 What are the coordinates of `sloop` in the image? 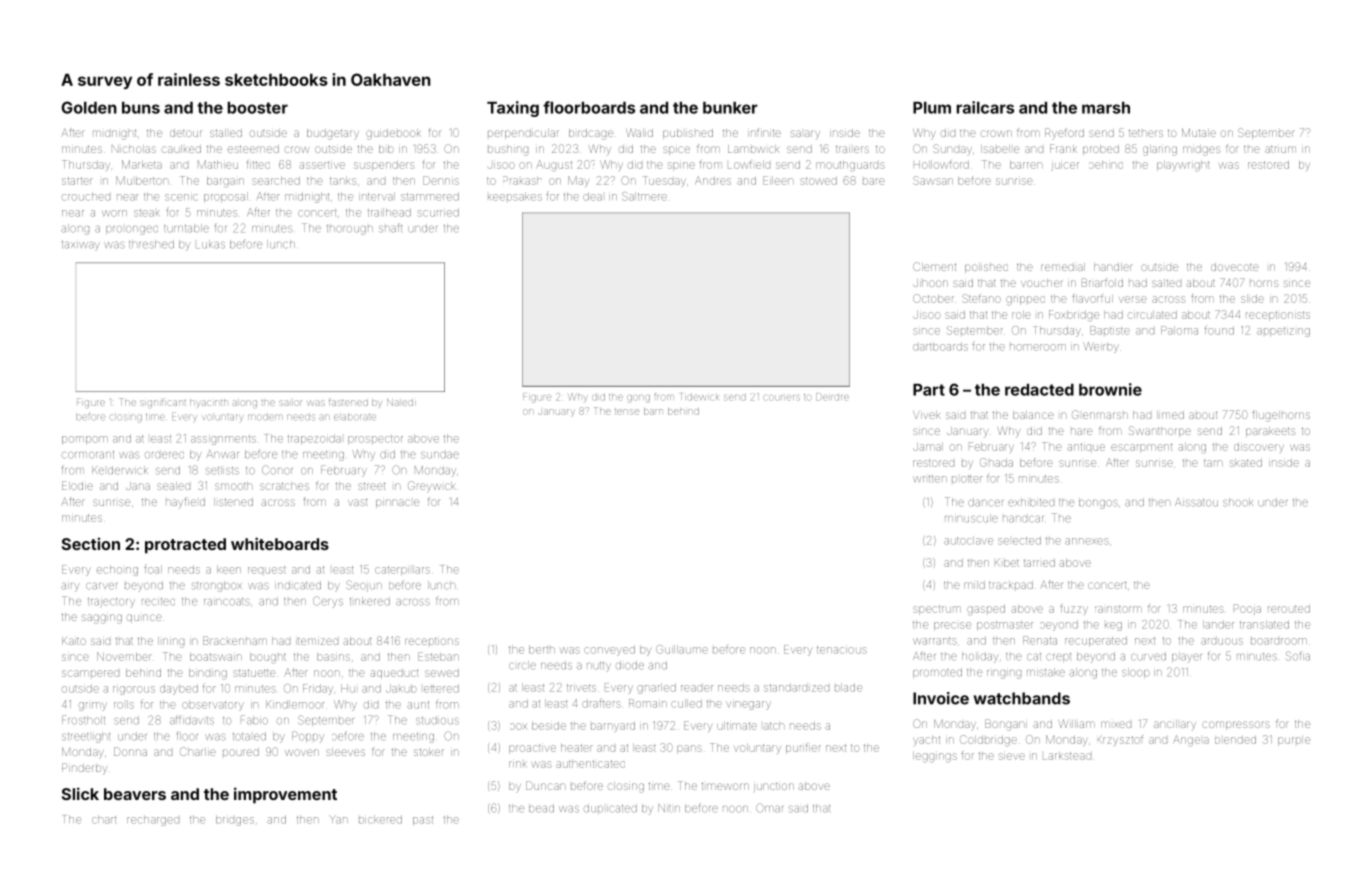 It's located at (1136, 673).
